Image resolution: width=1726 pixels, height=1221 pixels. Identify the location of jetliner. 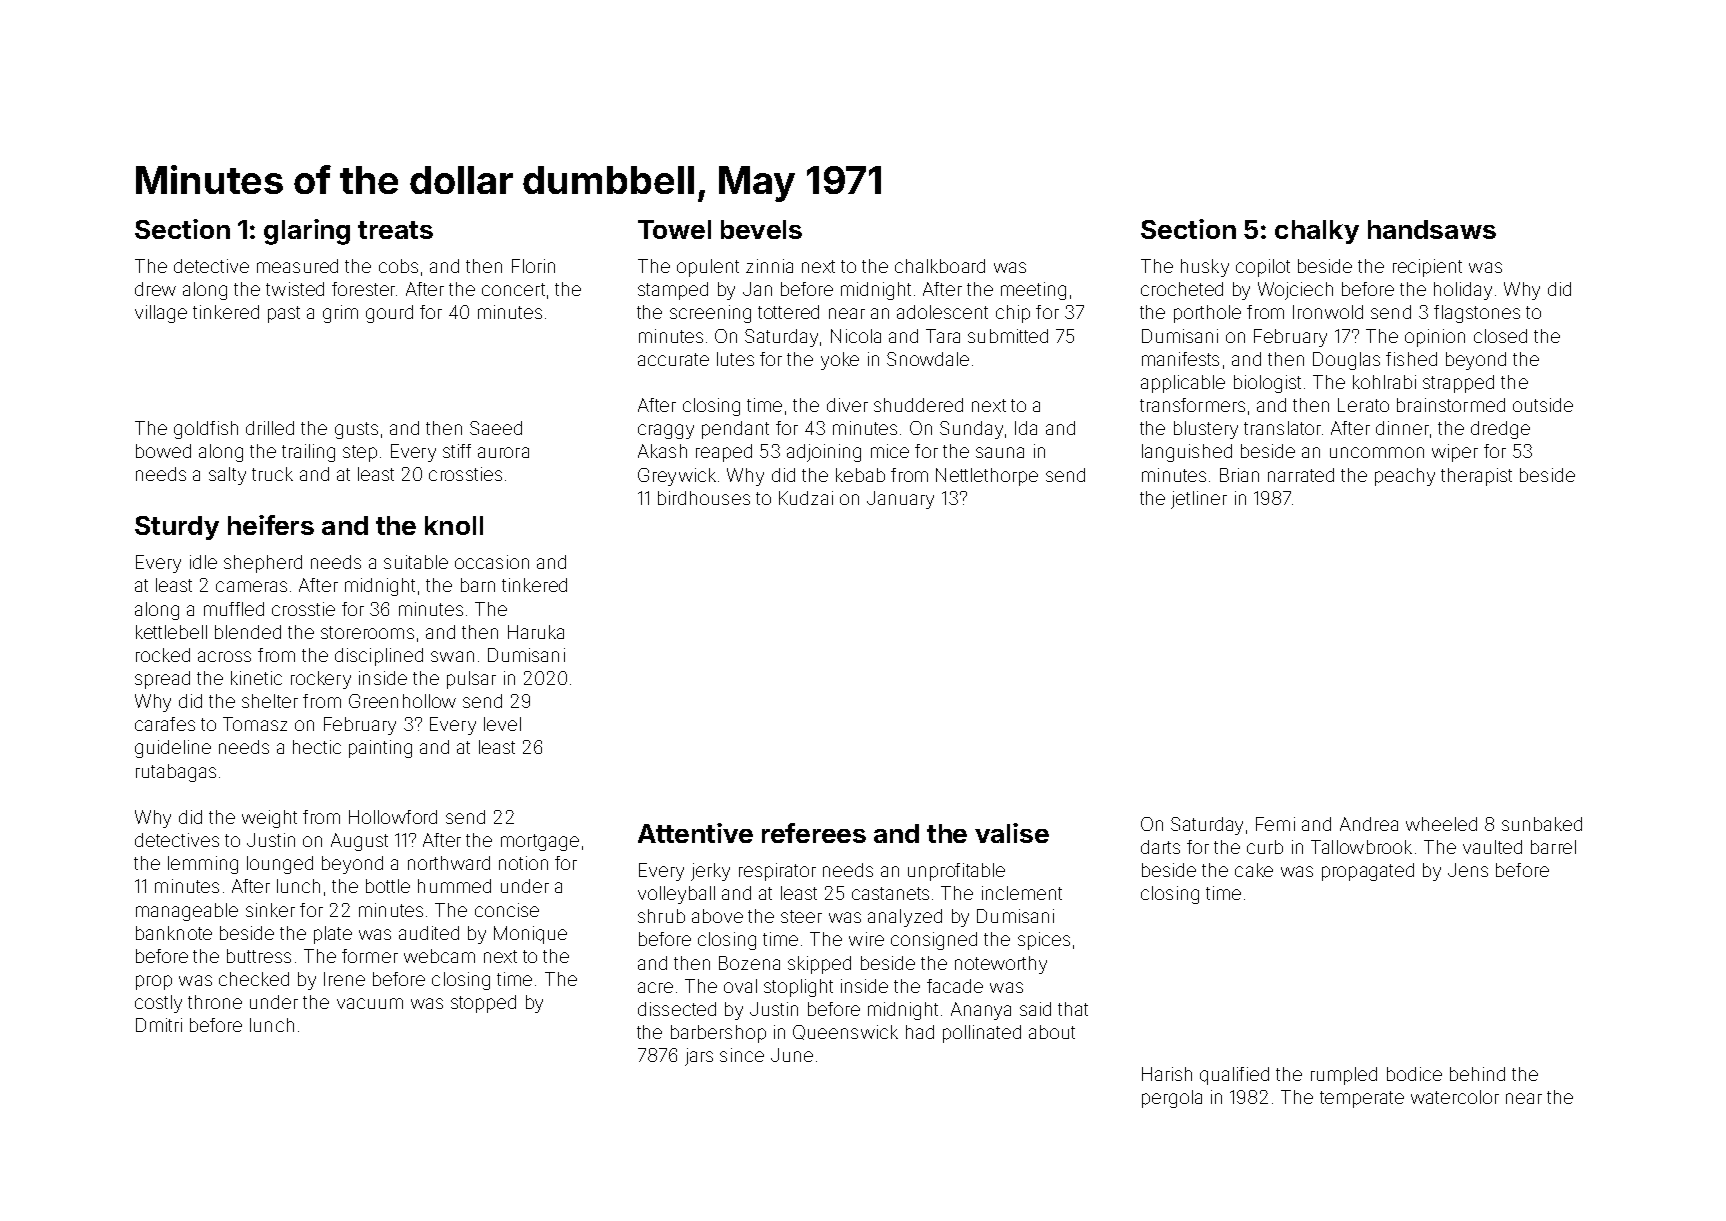
(1199, 500).
